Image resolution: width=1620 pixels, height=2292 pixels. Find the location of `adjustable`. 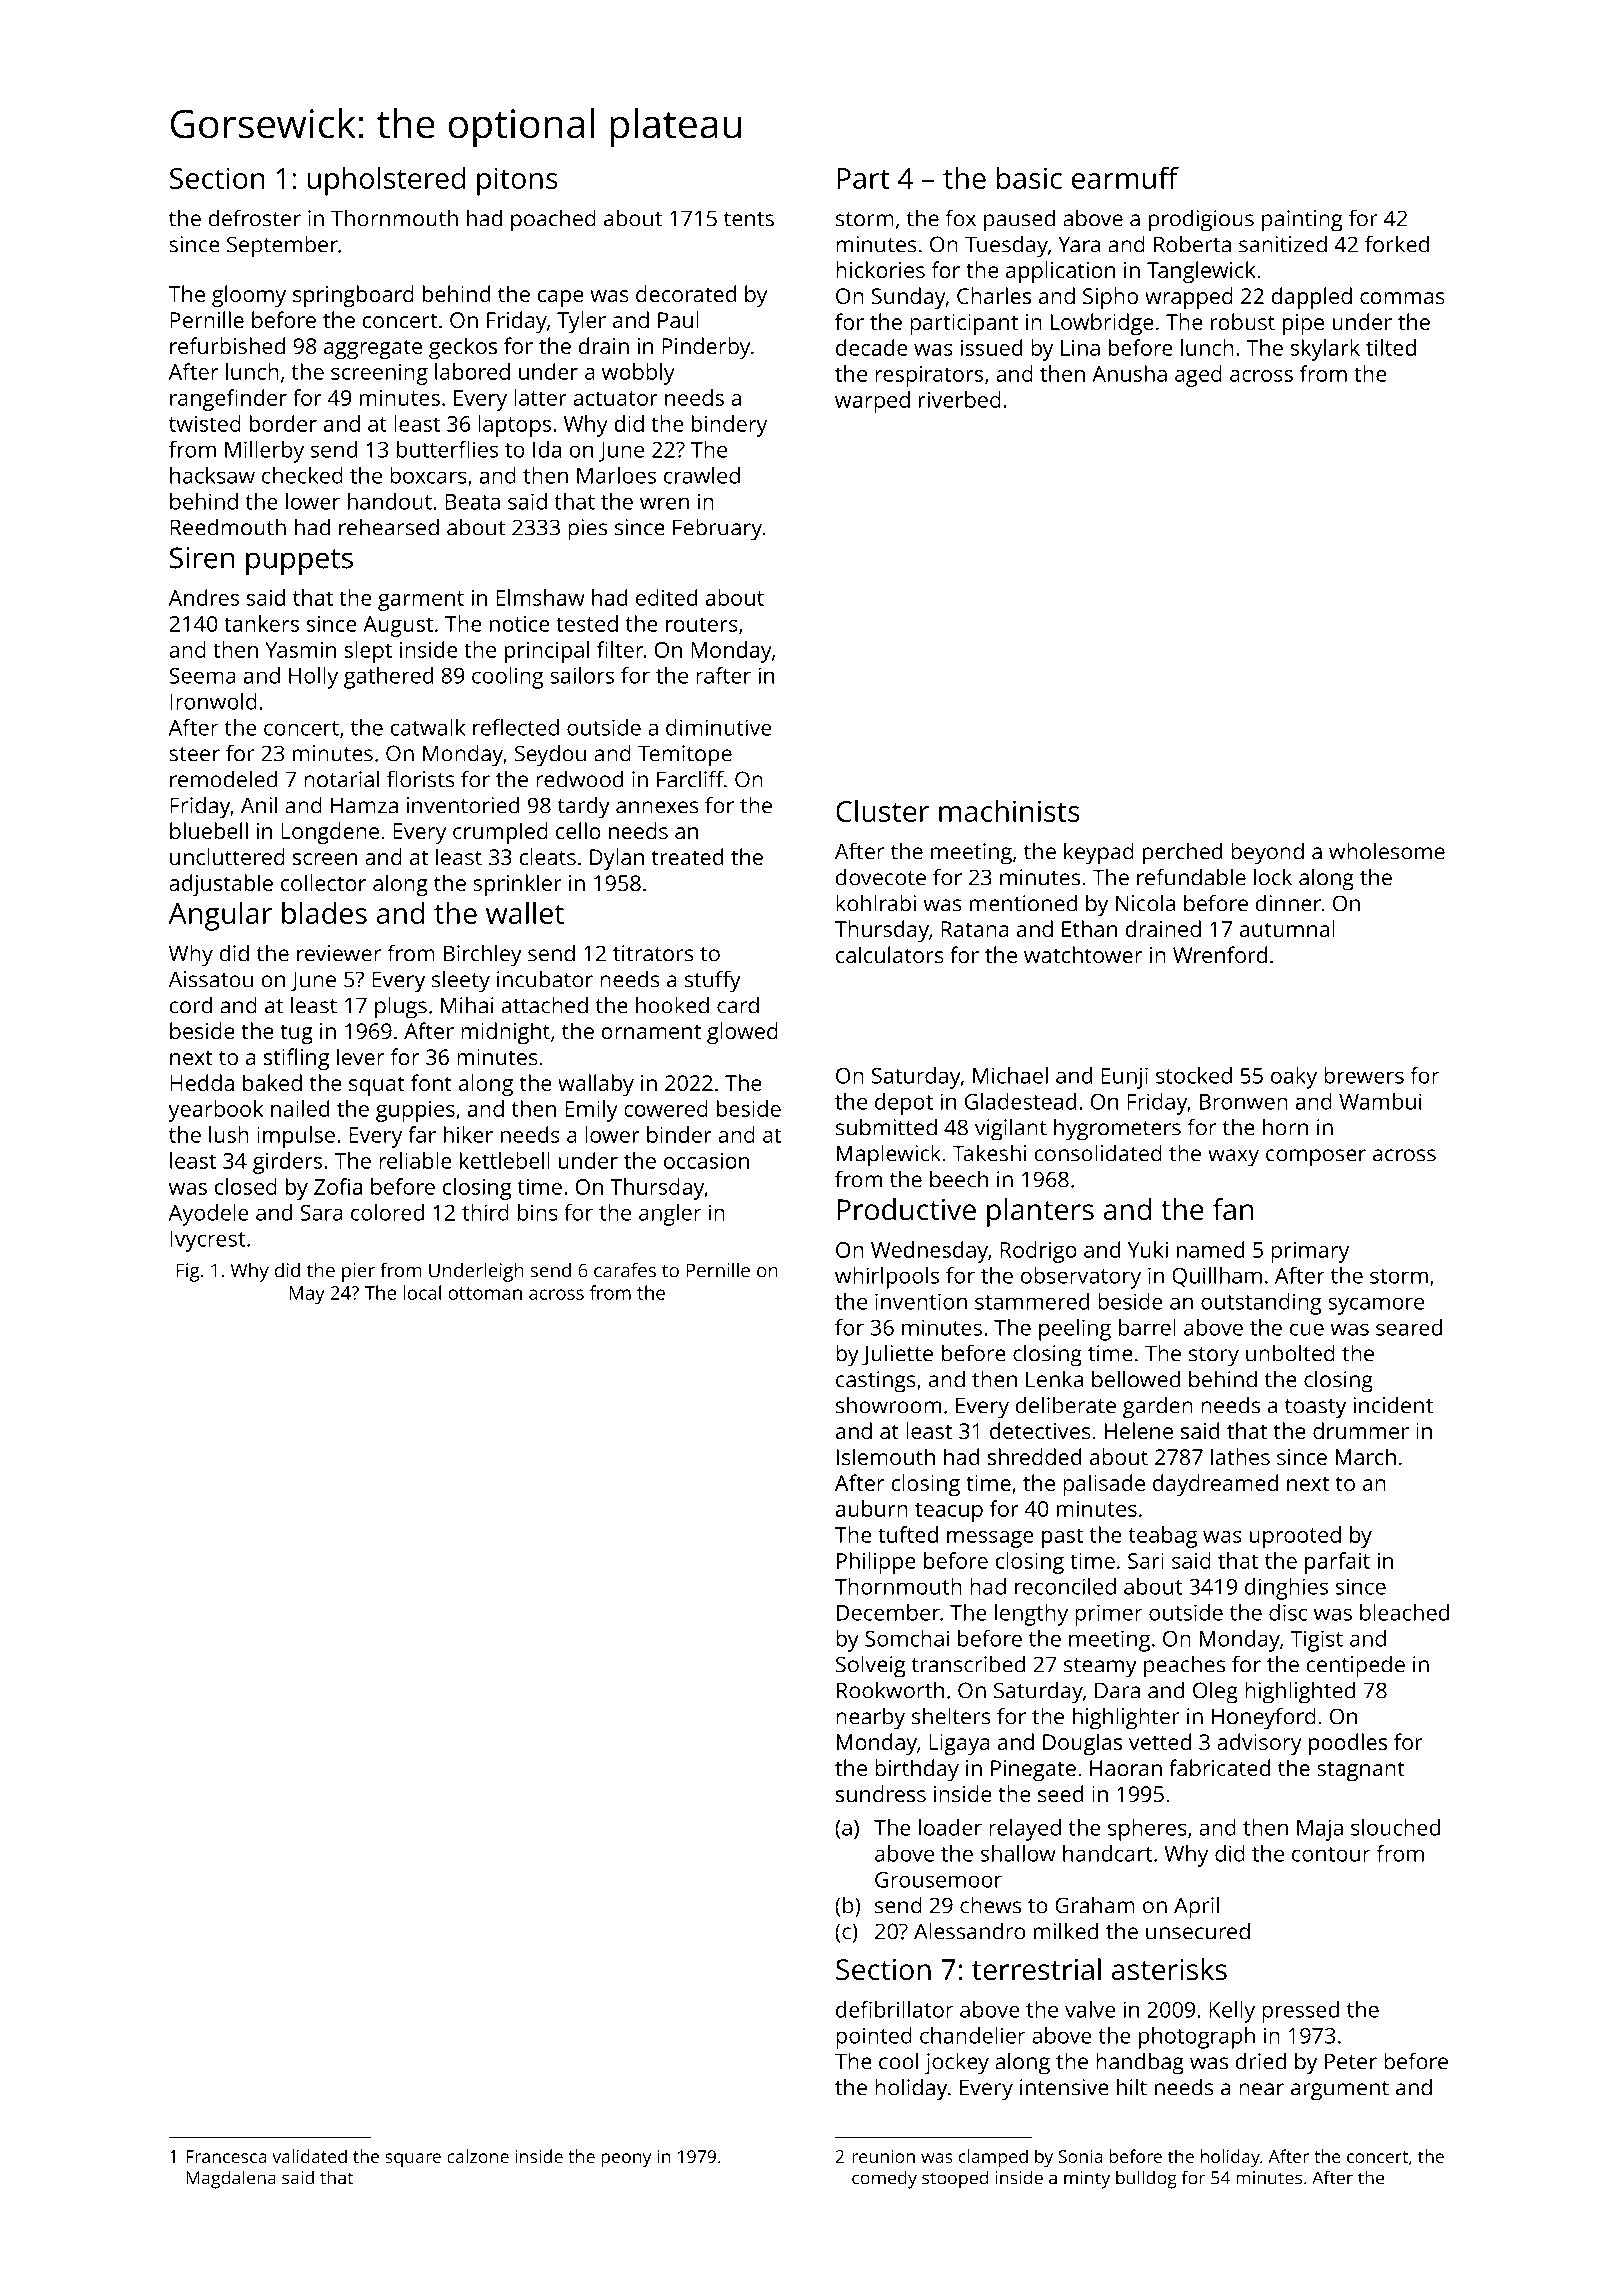

adjustable is located at coordinates (221, 885).
